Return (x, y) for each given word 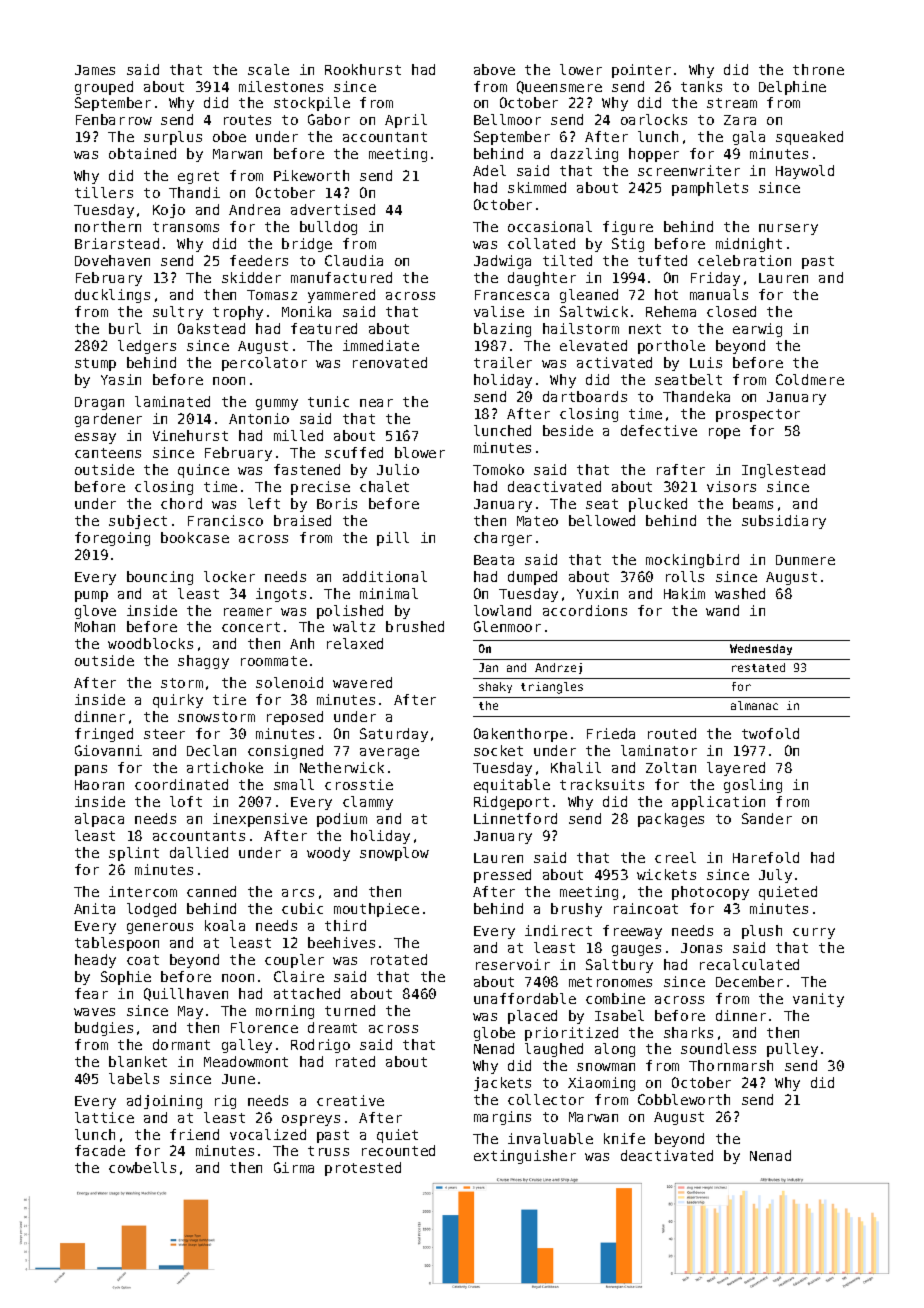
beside (568, 430)
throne (818, 69)
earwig (757, 330)
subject (138, 522)
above (494, 69)
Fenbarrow (114, 119)
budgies (104, 1029)
